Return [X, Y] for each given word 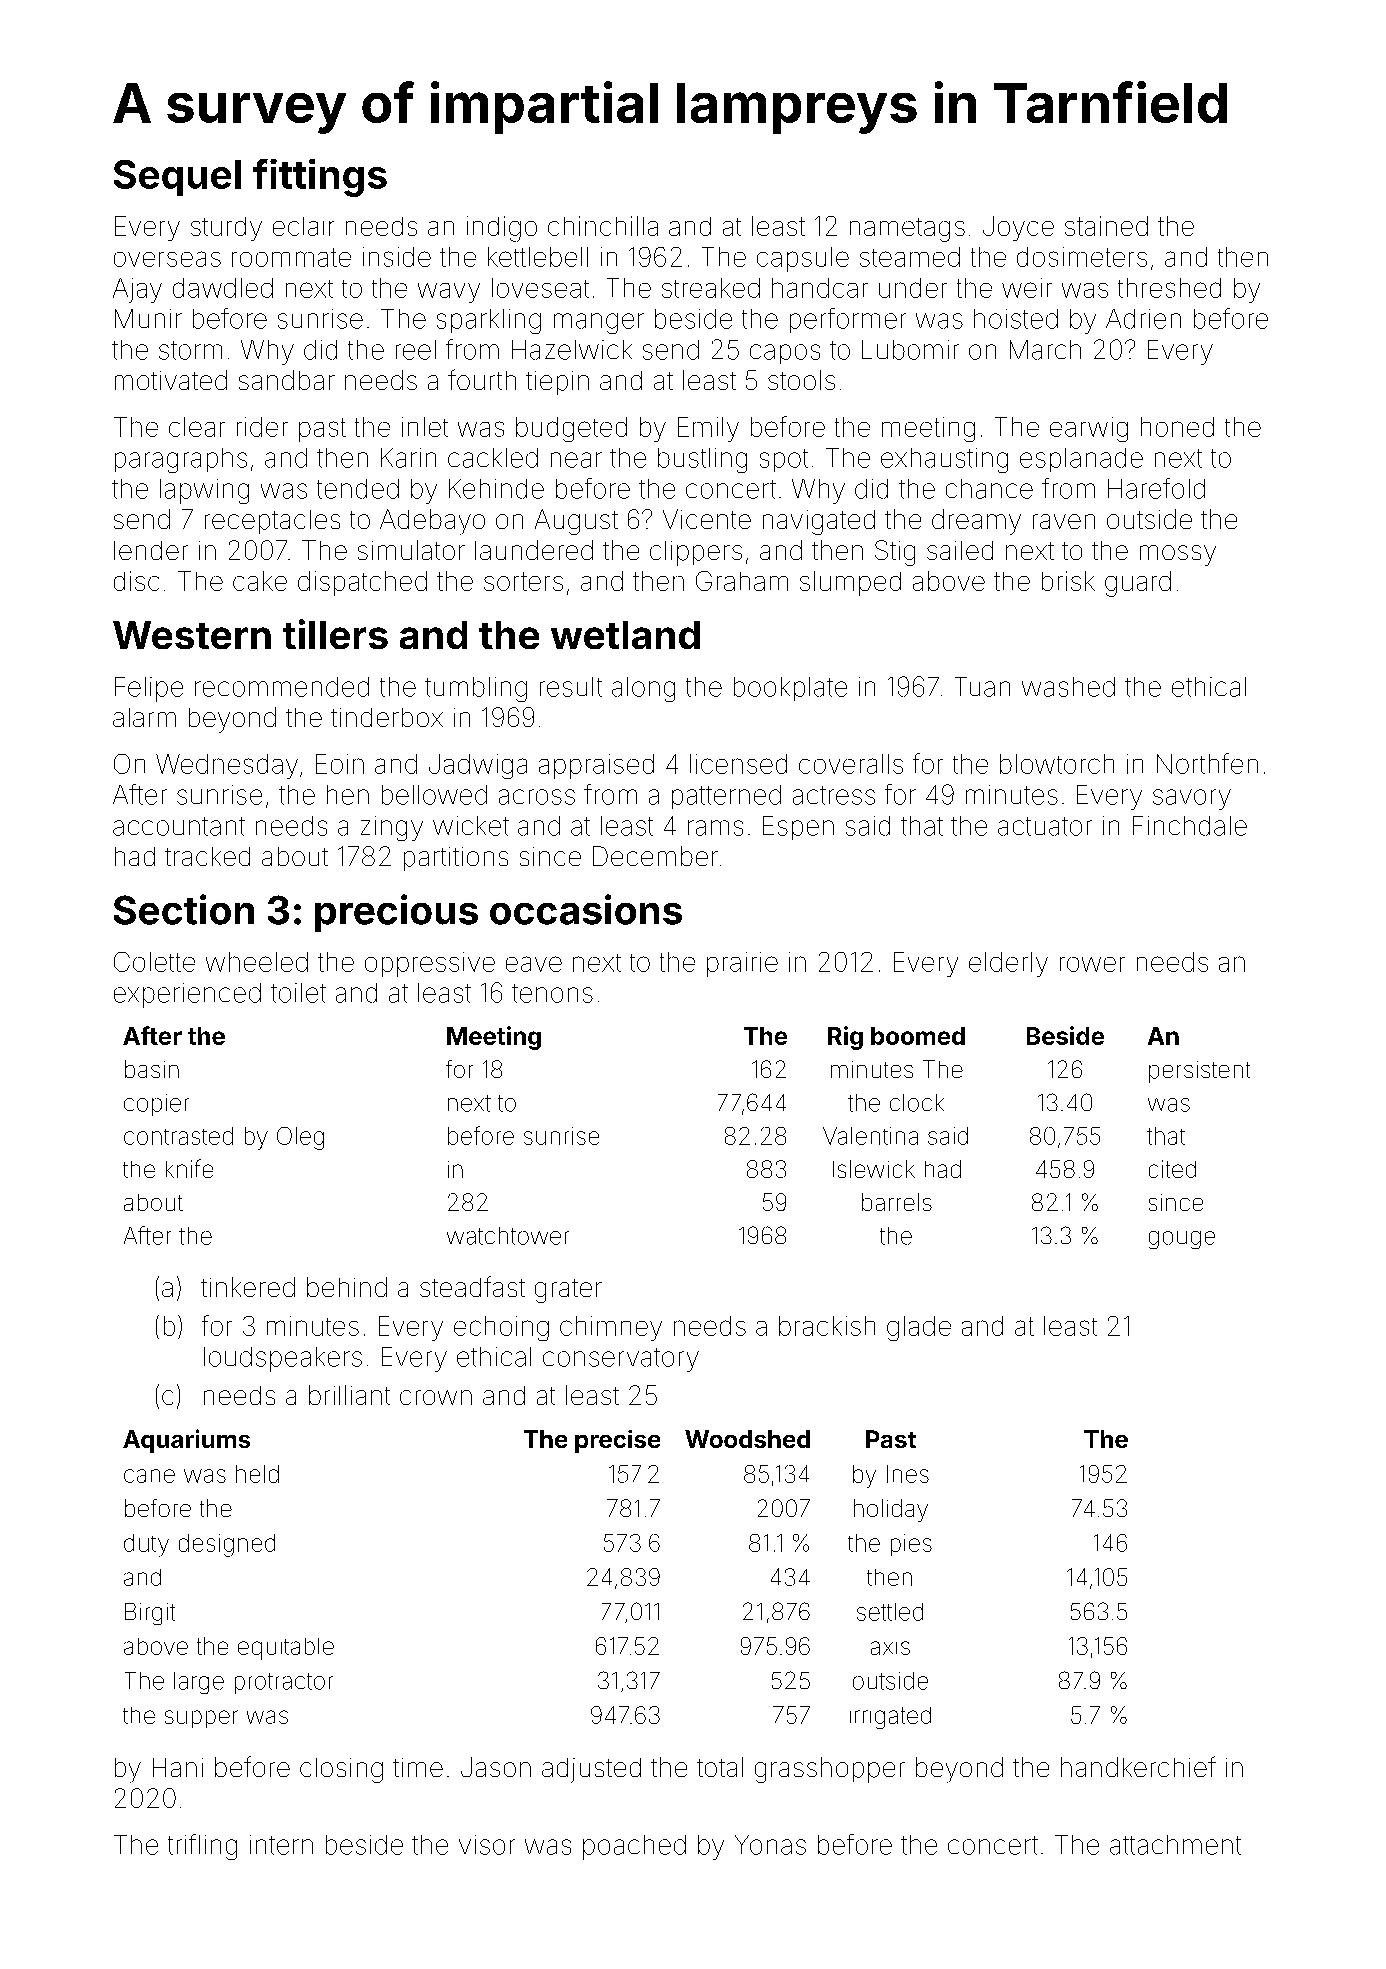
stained [1106, 226]
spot [784, 460]
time [418, 1767]
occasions [586, 909]
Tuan [982, 687]
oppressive [430, 964]
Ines [908, 1474]
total [720, 1767]
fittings [320, 178]
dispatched [362, 583]
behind [347, 1287]
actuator [1045, 826]
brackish [827, 1326]
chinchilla [603, 226]
